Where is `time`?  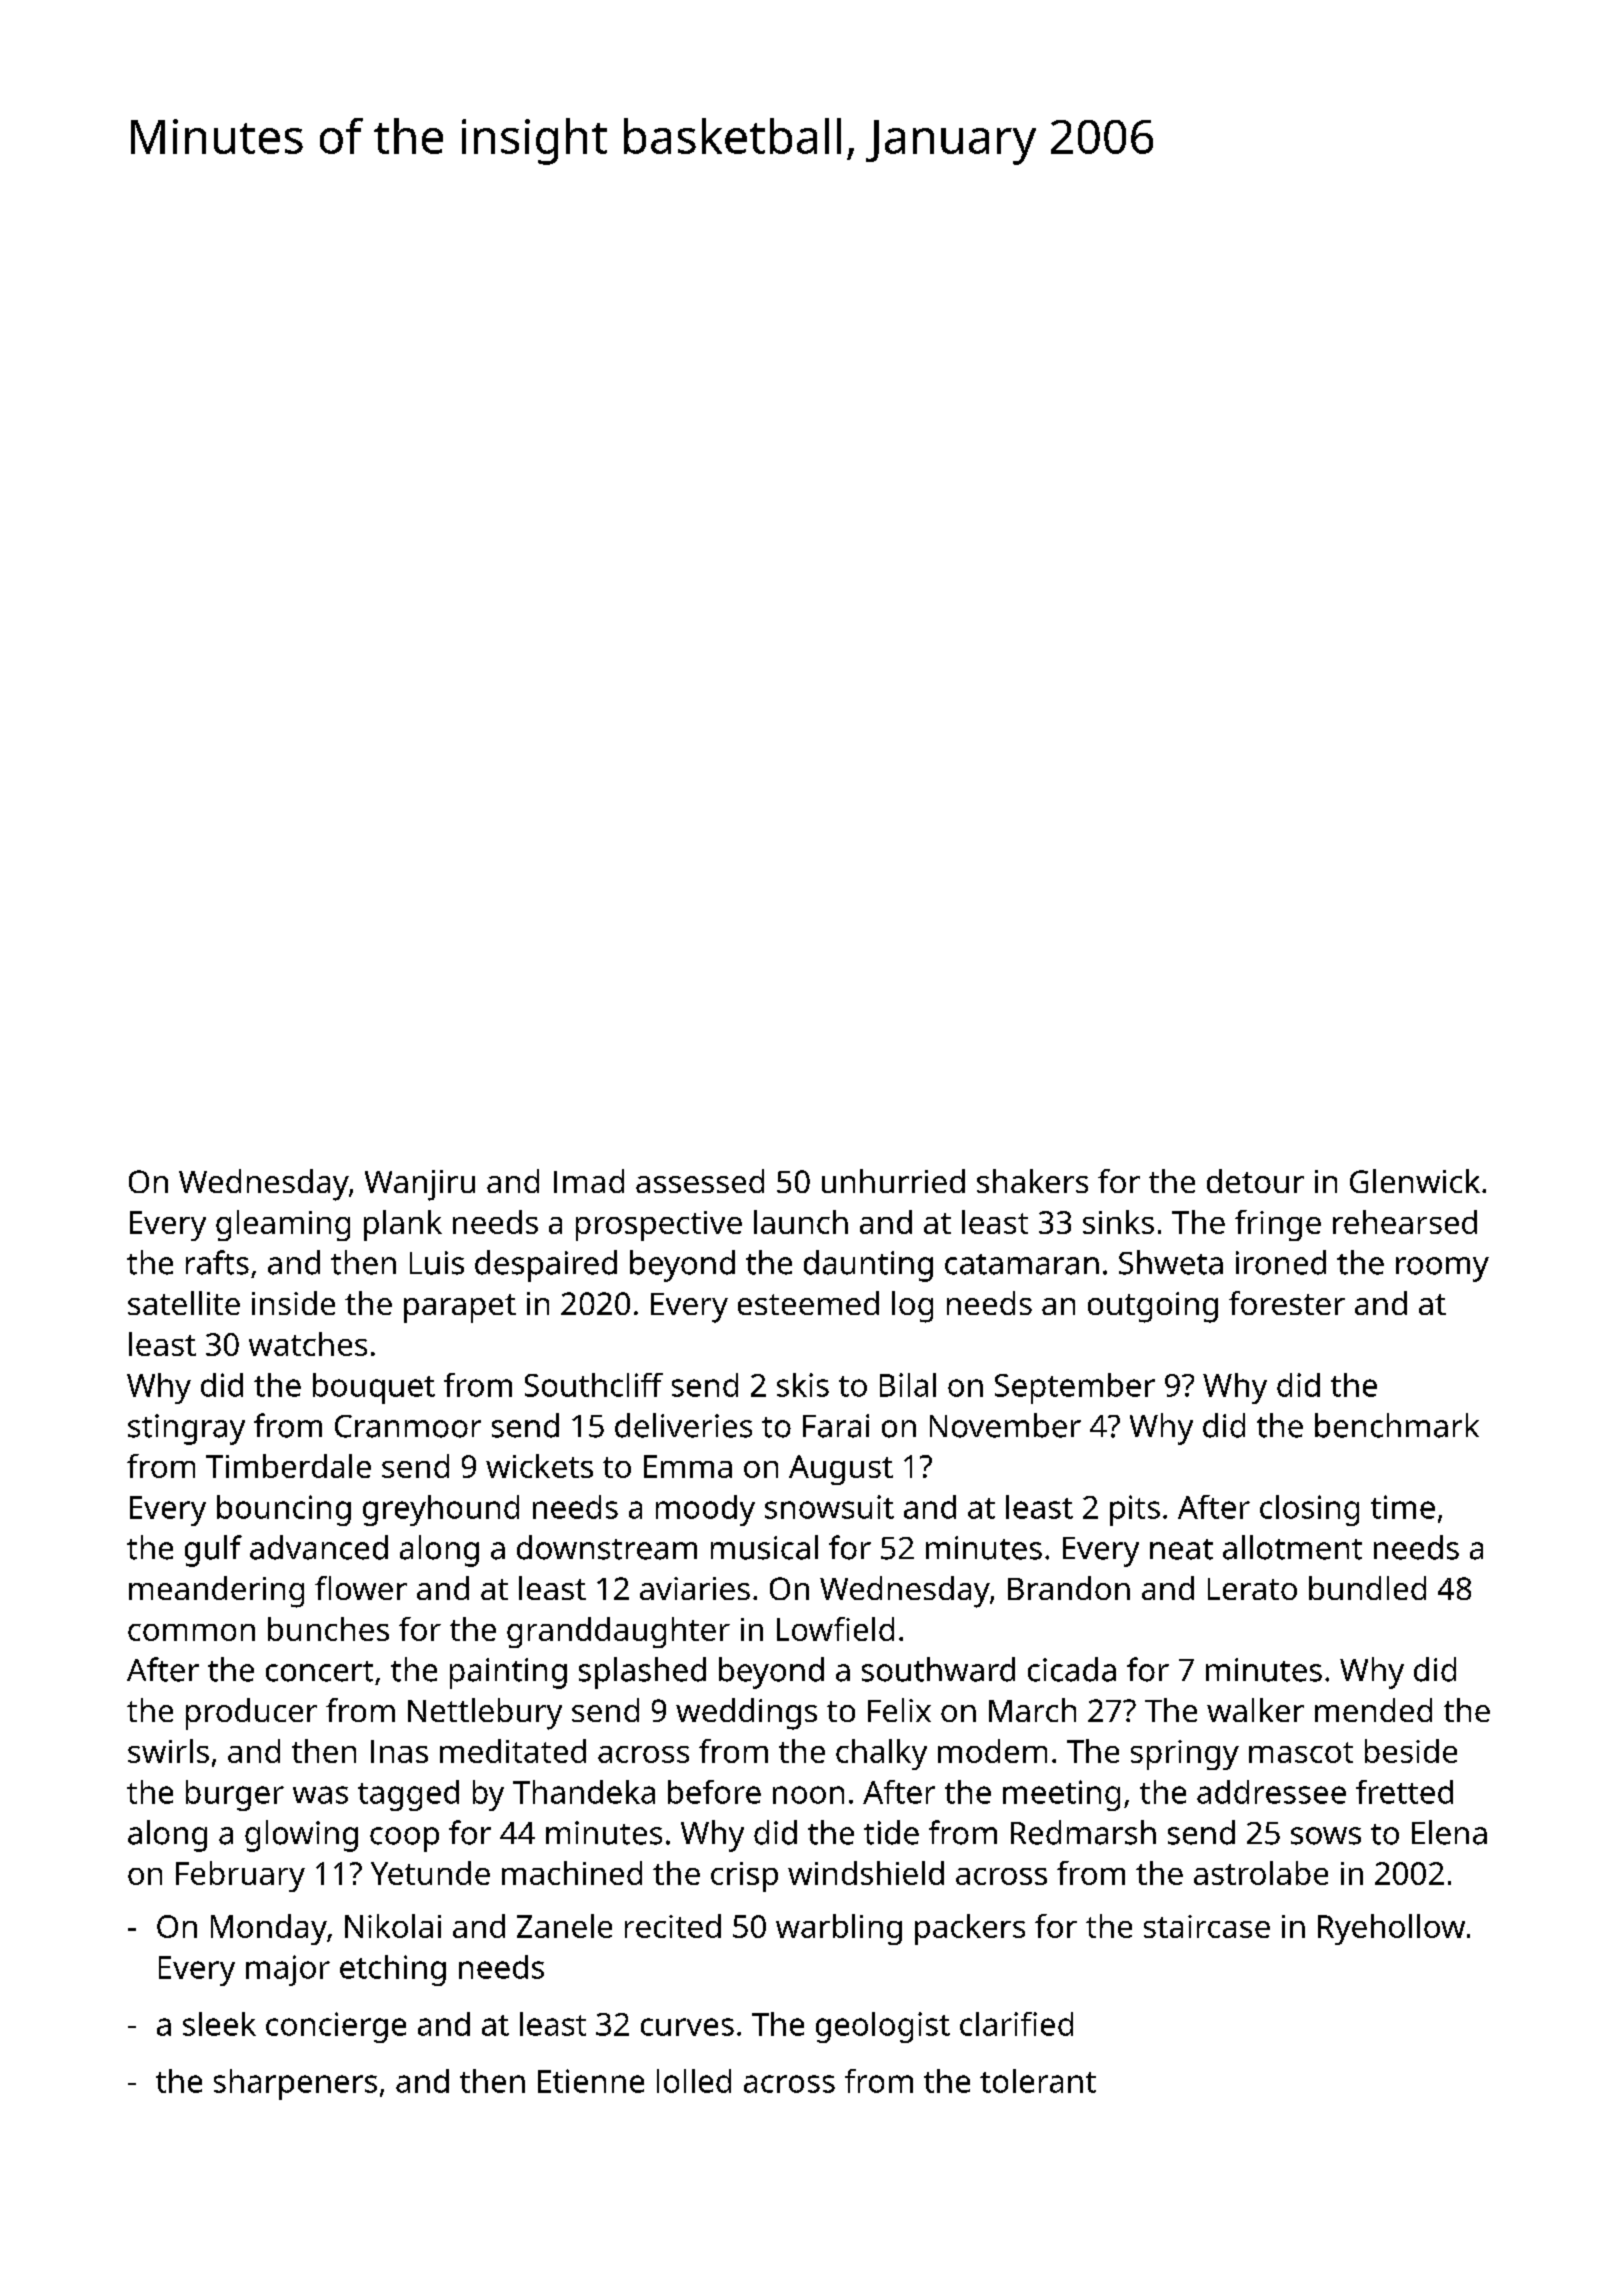
time is located at coordinates (1403, 1507).
